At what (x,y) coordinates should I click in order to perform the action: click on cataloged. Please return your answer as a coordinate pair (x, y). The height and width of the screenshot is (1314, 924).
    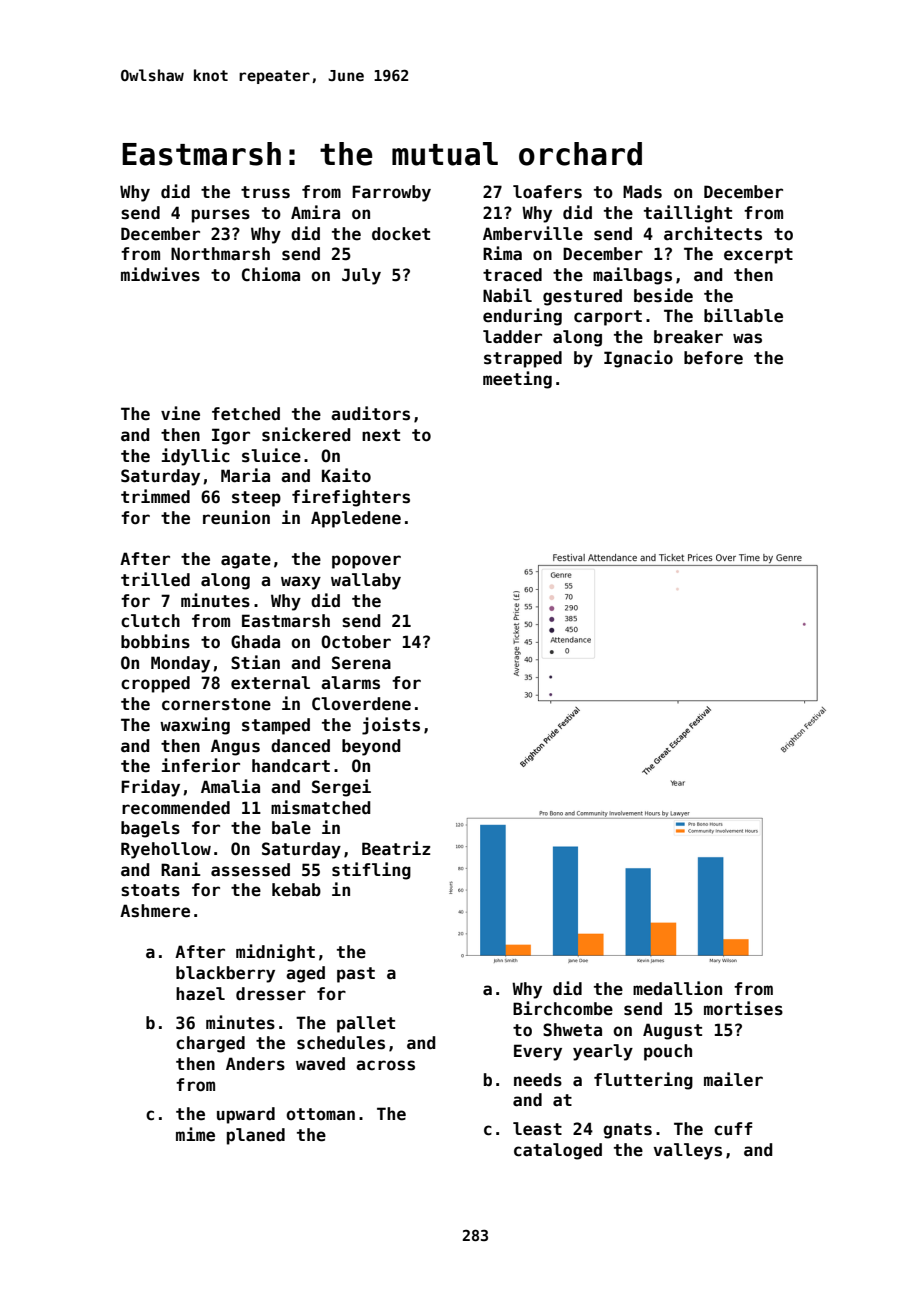
    Looking at the image, I should click on (558, 1151).
